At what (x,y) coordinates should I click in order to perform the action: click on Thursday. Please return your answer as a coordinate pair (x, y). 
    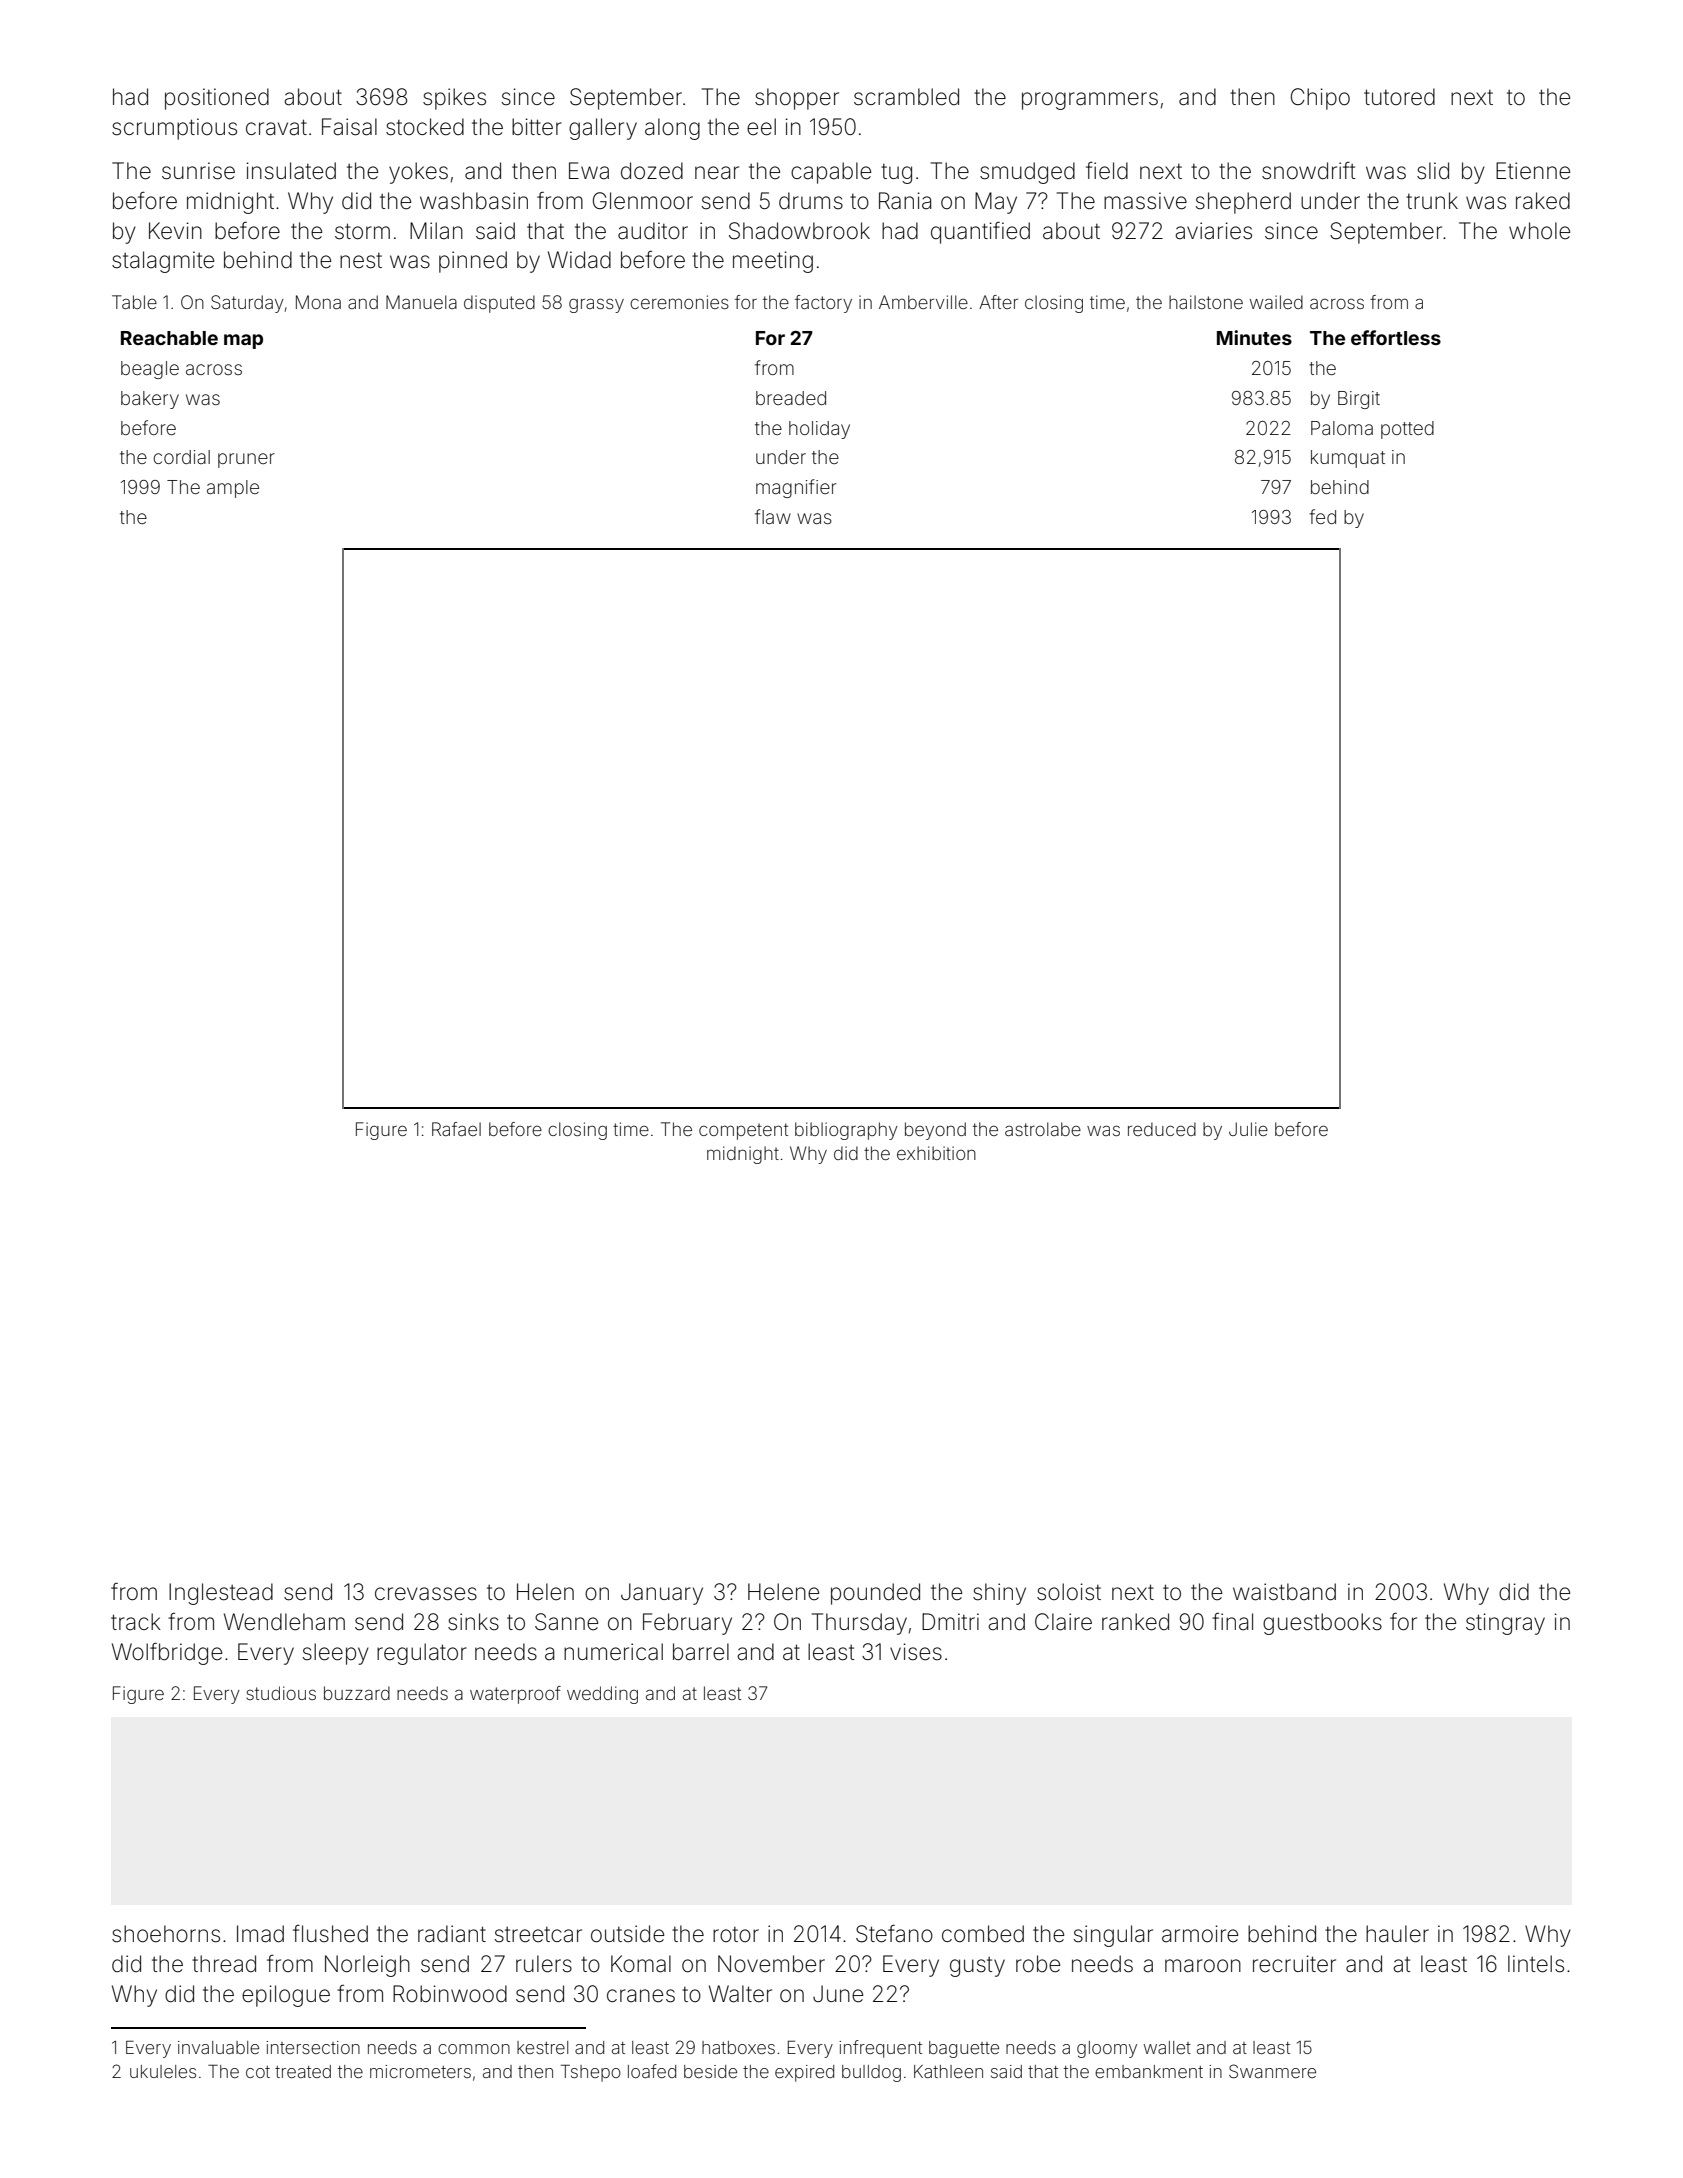
    Looking at the image, I should click on (859, 1624).
